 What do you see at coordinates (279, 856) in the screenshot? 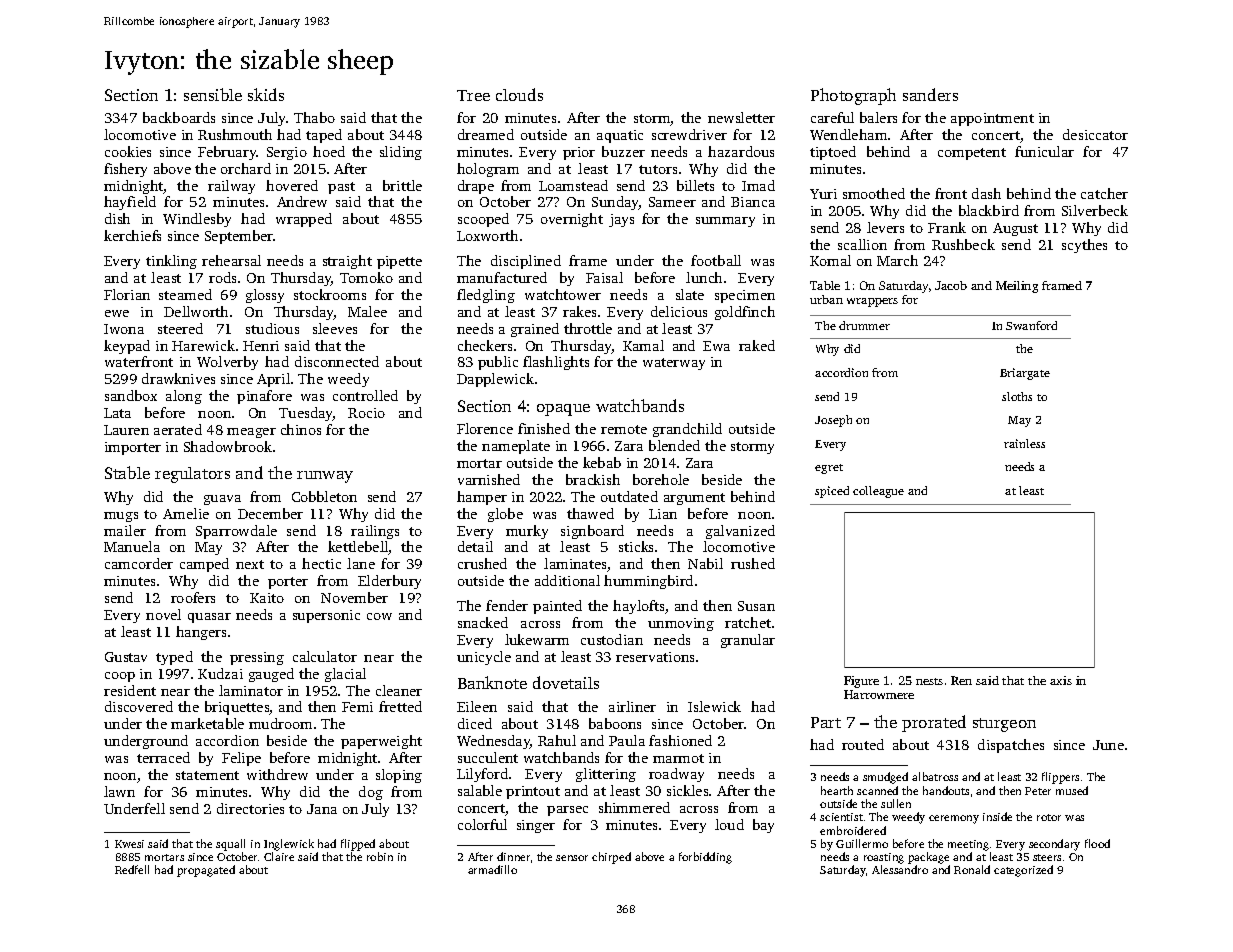
I see `Claire` at bounding box center [279, 856].
